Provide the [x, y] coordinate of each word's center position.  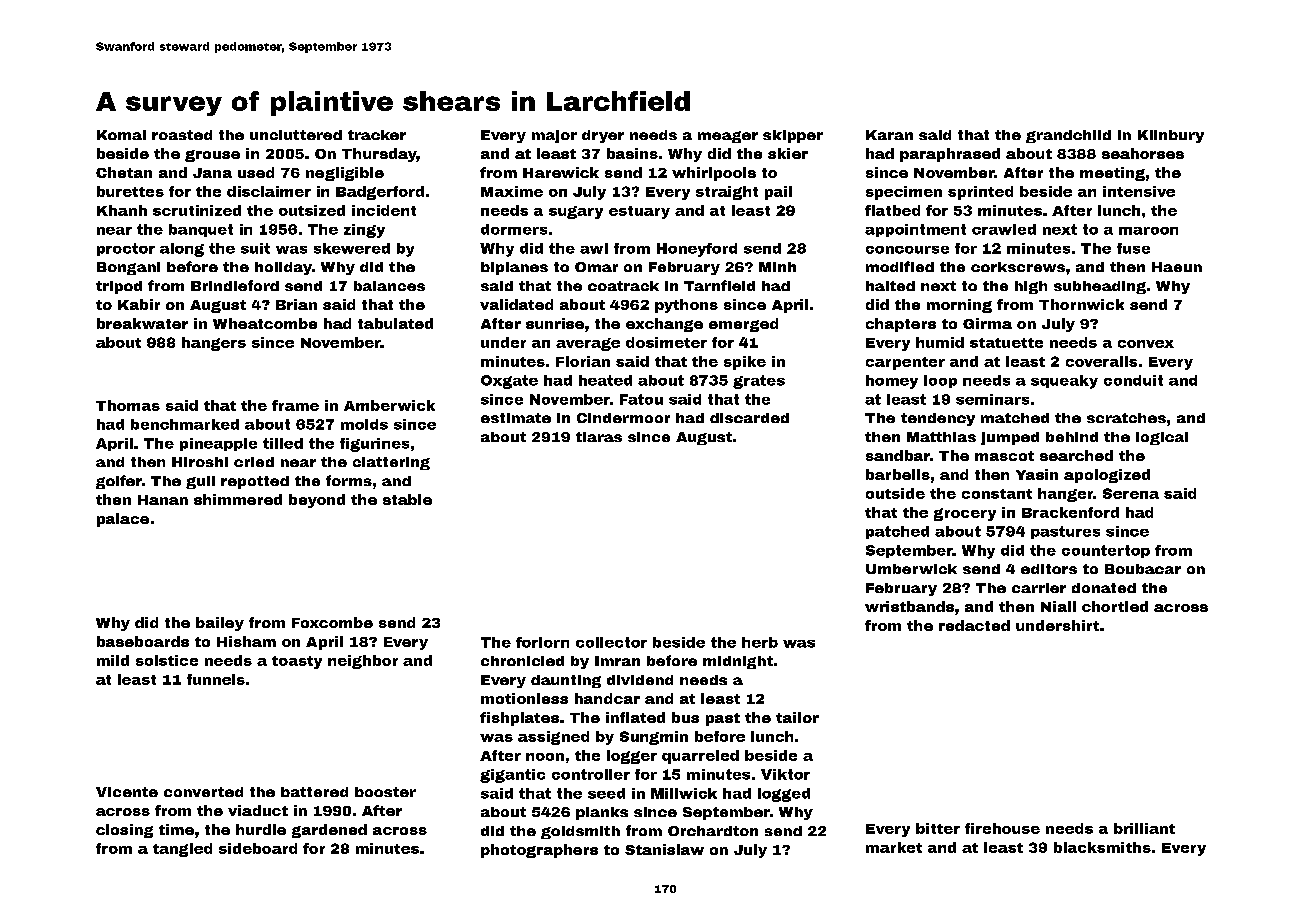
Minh [777, 267]
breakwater [142, 323]
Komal [121, 135]
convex [1146, 344]
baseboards [143, 641]
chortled [1115, 606]
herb [760, 642]
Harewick [561, 172]
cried [254, 462]
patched [897, 532]
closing [124, 831]
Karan [889, 135]
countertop [1106, 551]
